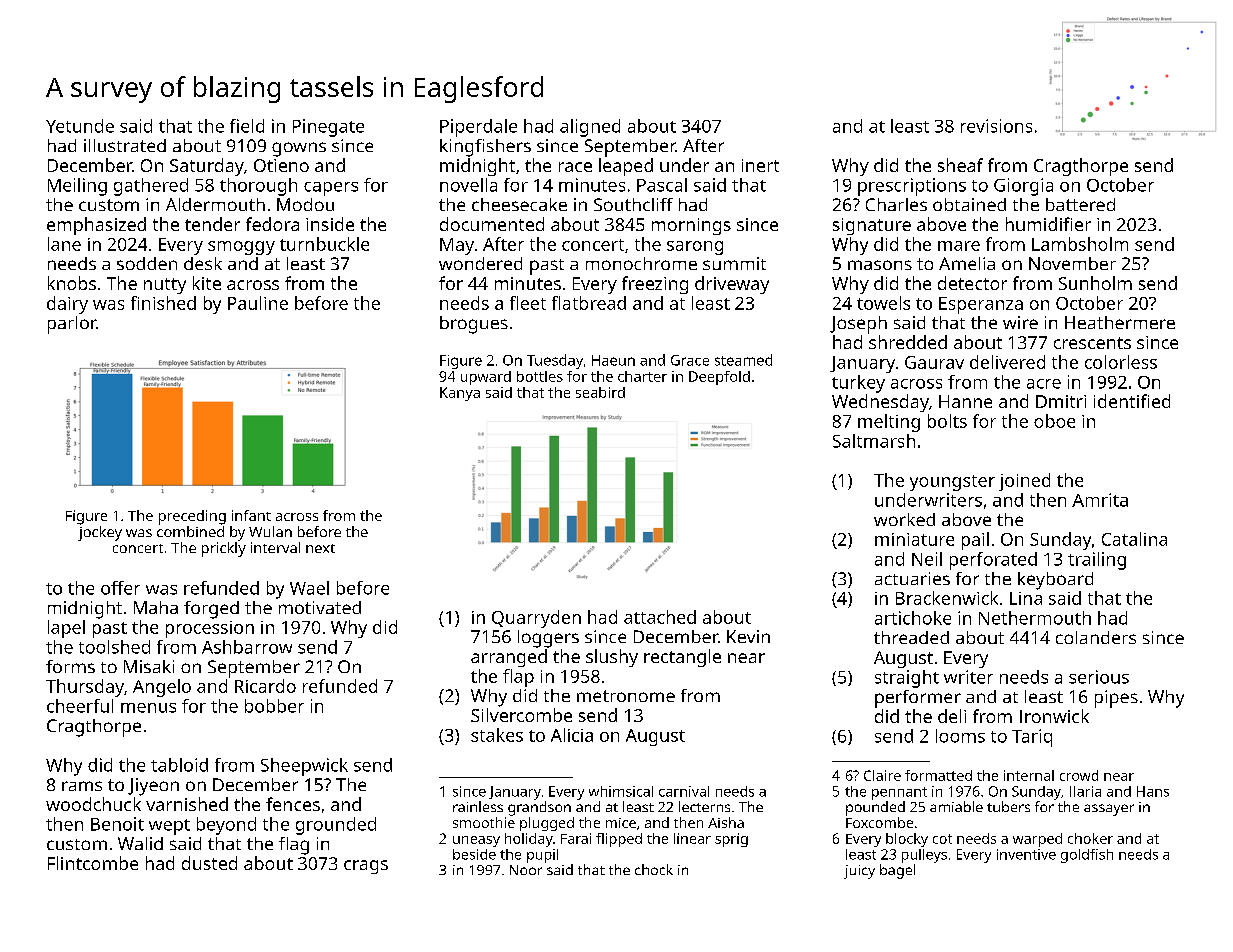  What do you see at coordinates (1090, 838) in the screenshot?
I see `choker` at bounding box center [1090, 838].
